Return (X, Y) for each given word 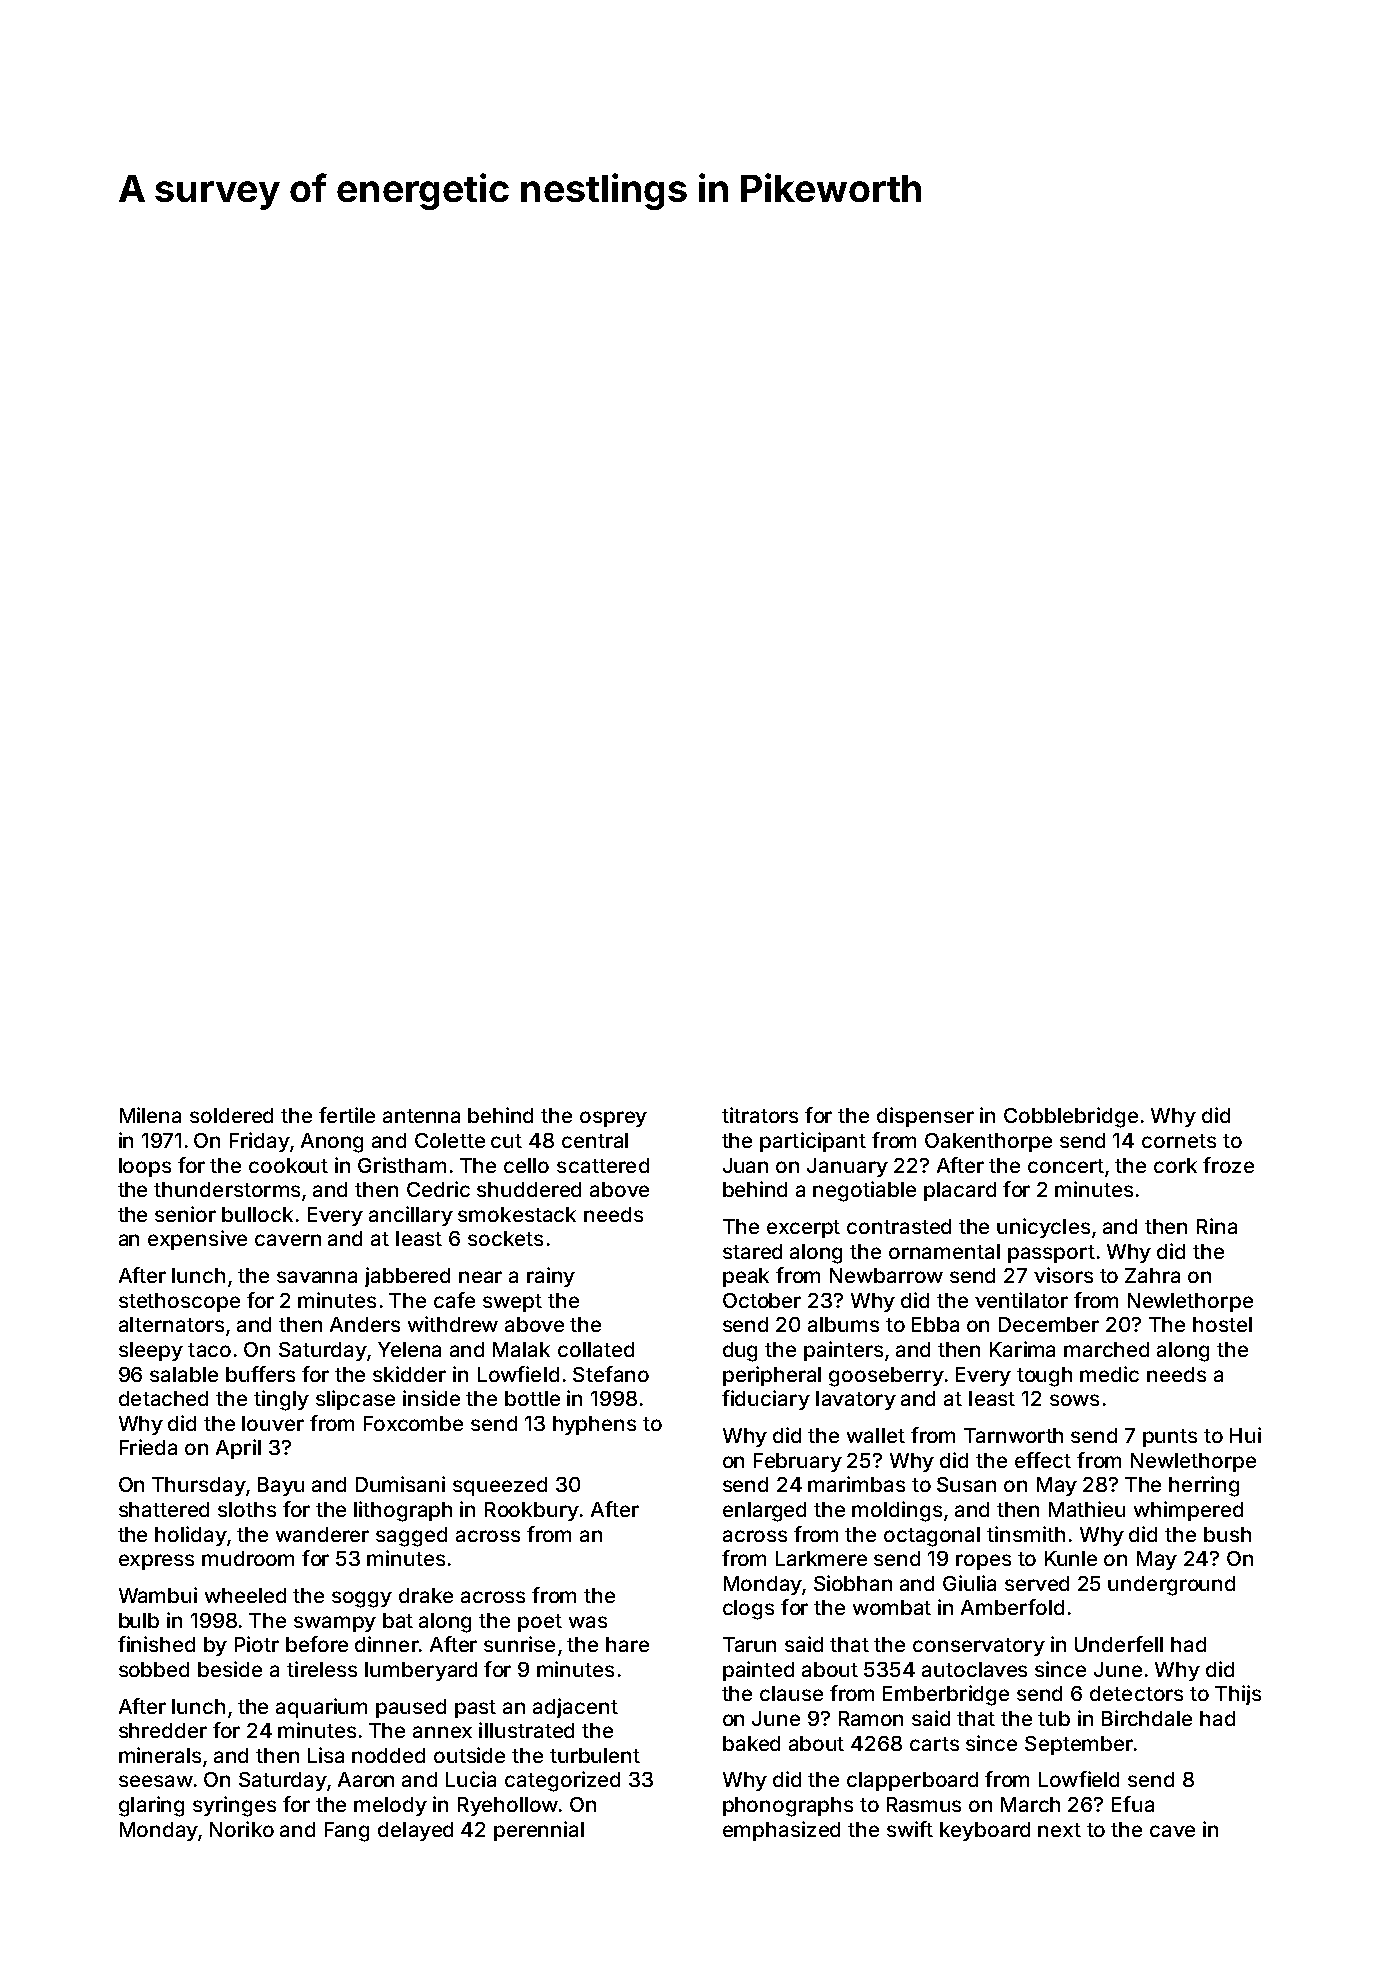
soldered (231, 1115)
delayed (415, 1831)
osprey (613, 1119)
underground (1171, 1586)
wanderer (322, 1534)
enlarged (764, 1512)
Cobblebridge (1071, 1117)
